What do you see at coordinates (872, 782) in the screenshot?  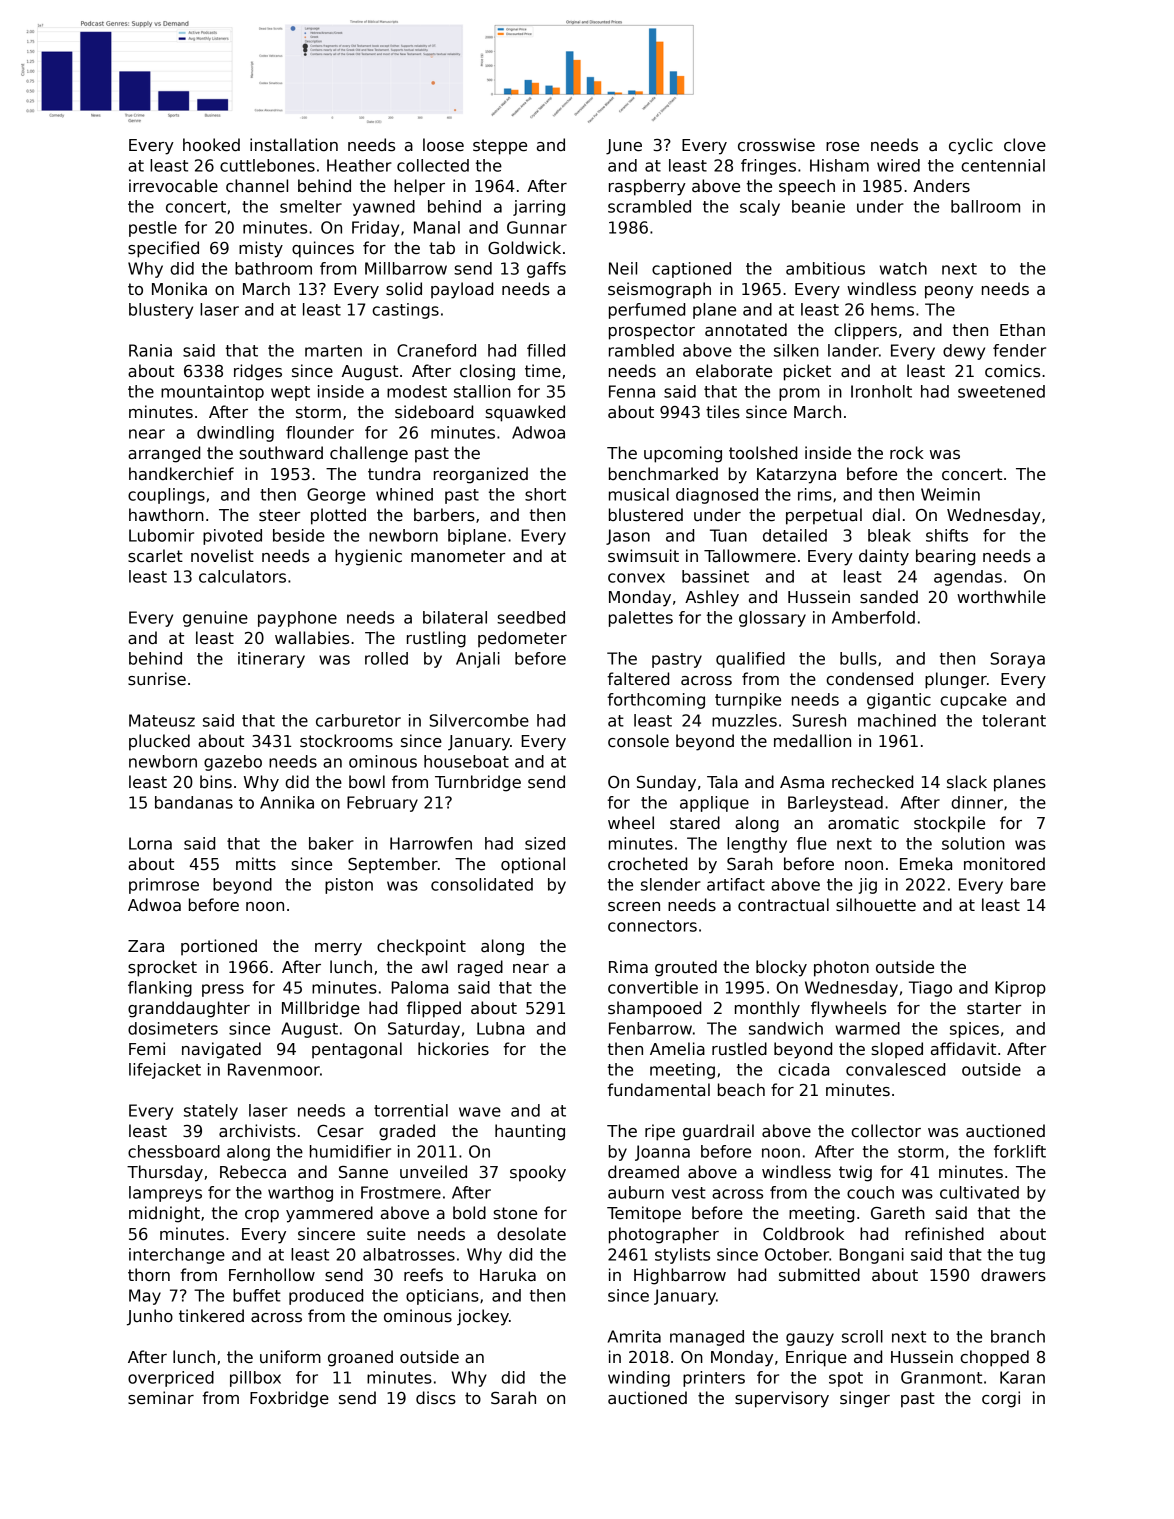 I see `rechecked` at bounding box center [872, 782].
